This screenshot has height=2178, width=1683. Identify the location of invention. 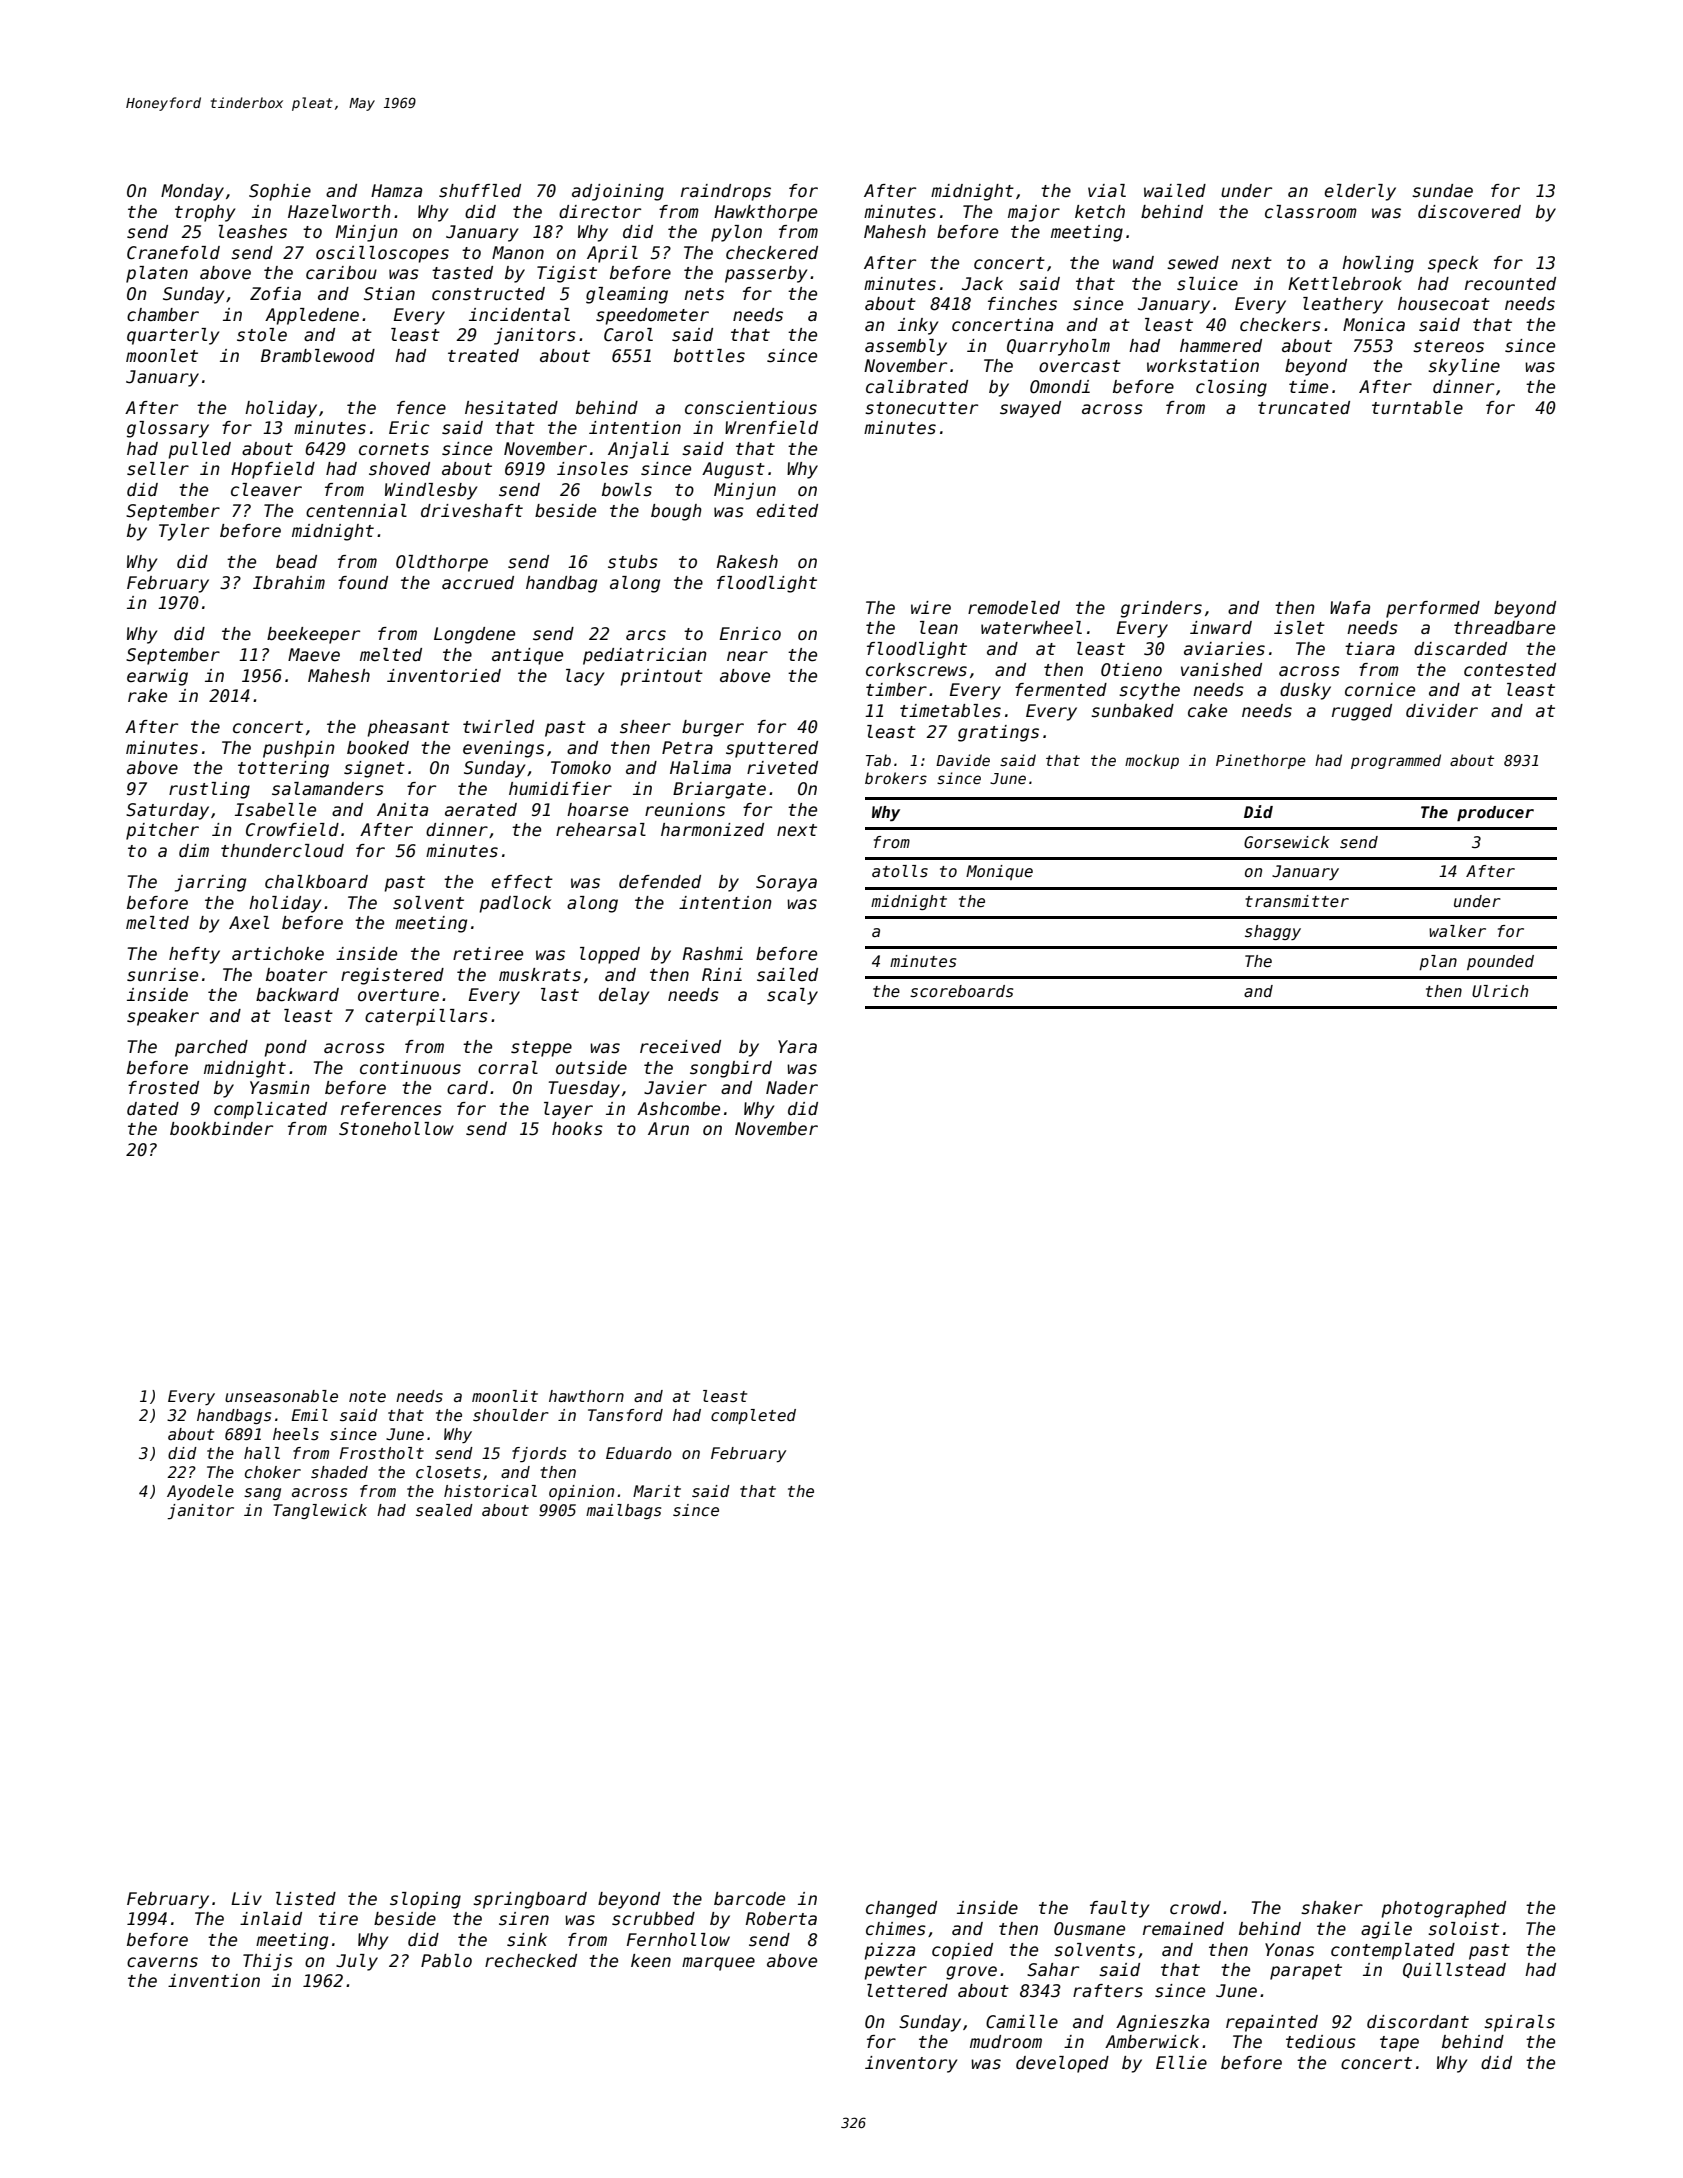
(214, 1981).
